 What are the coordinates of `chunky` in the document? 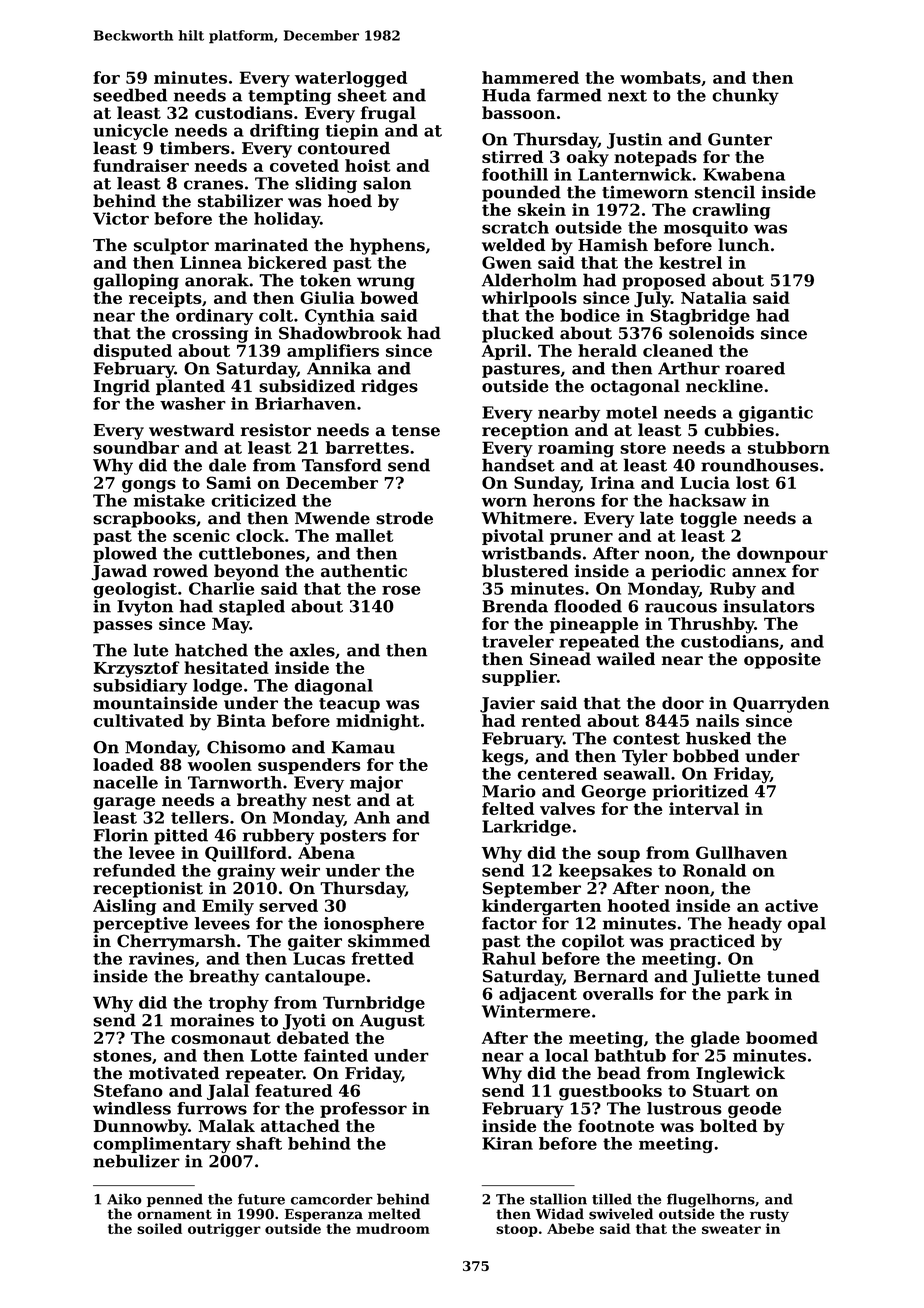 It's located at (745, 96).
